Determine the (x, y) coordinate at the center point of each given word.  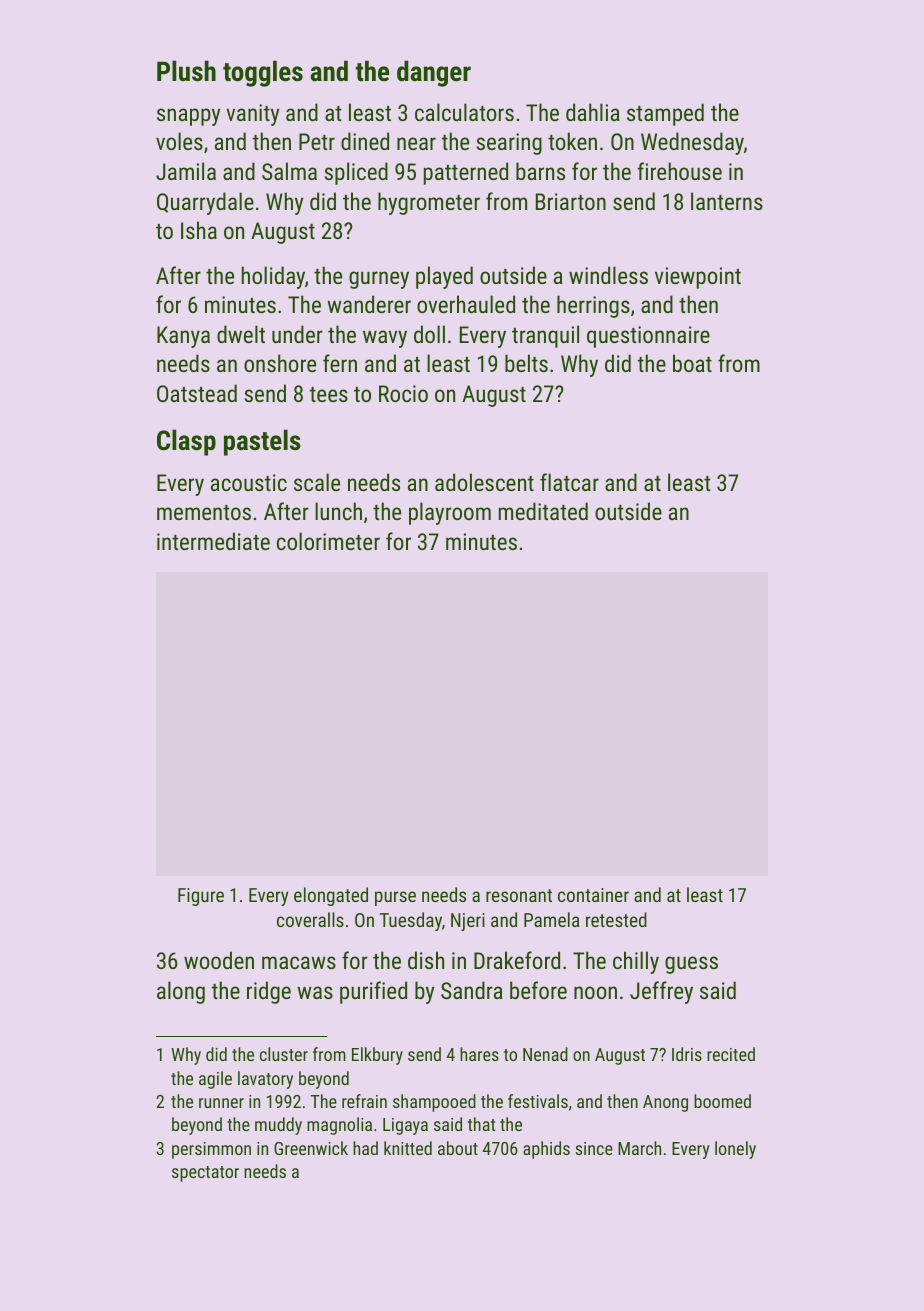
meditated (543, 511)
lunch (338, 511)
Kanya (183, 337)
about (458, 1148)
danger (434, 73)
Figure (201, 897)
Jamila (186, 171)
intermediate (213, 541)
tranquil (545, 336)
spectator (205, 1174)
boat (692, 363)
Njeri (468, 922)
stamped (665, 114)
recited (731, 1054)
